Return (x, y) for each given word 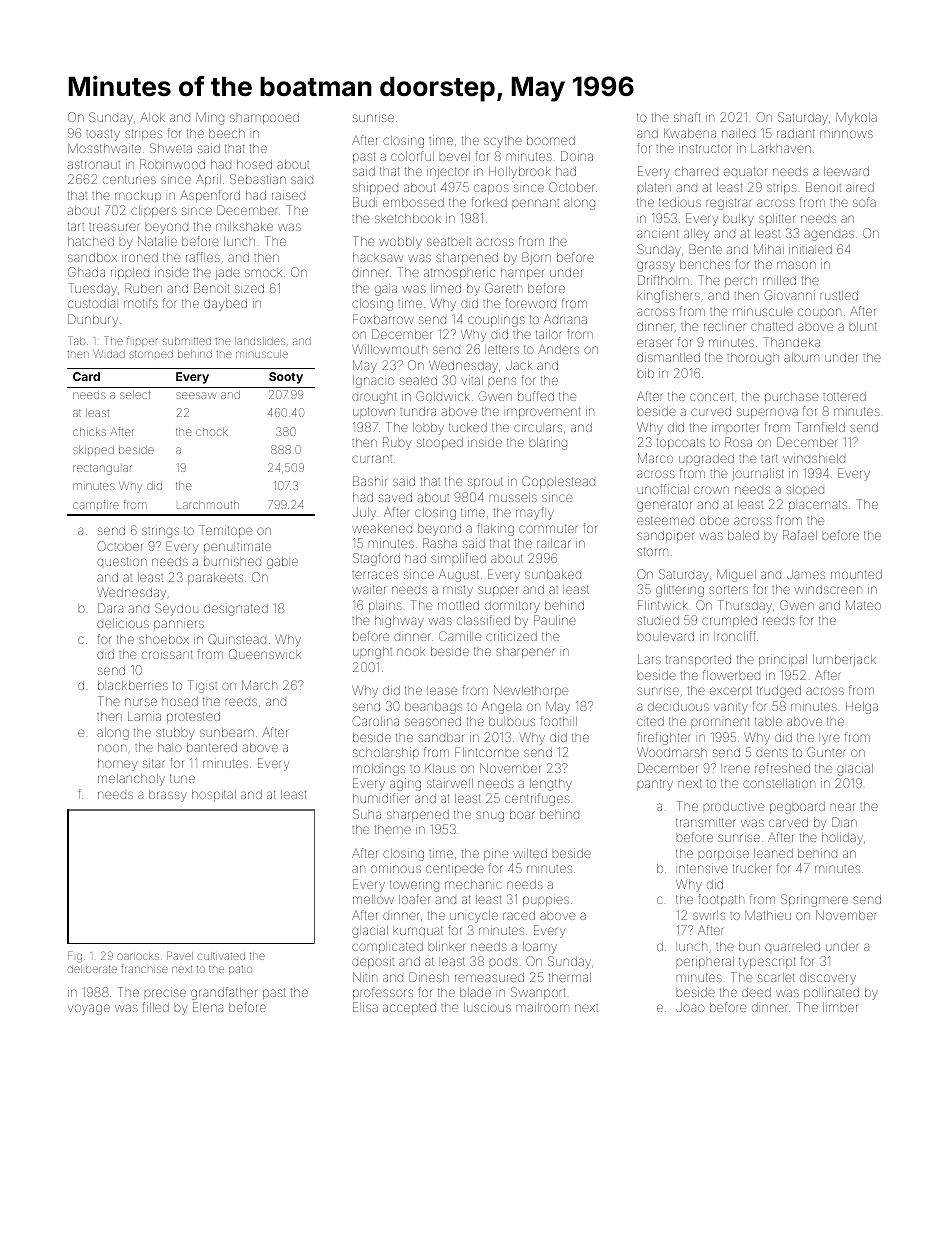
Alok (152, 117)
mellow (373, 899)
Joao (690, 1007)
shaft (687, 117)
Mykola (856, 118)
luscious (487, 1007)
